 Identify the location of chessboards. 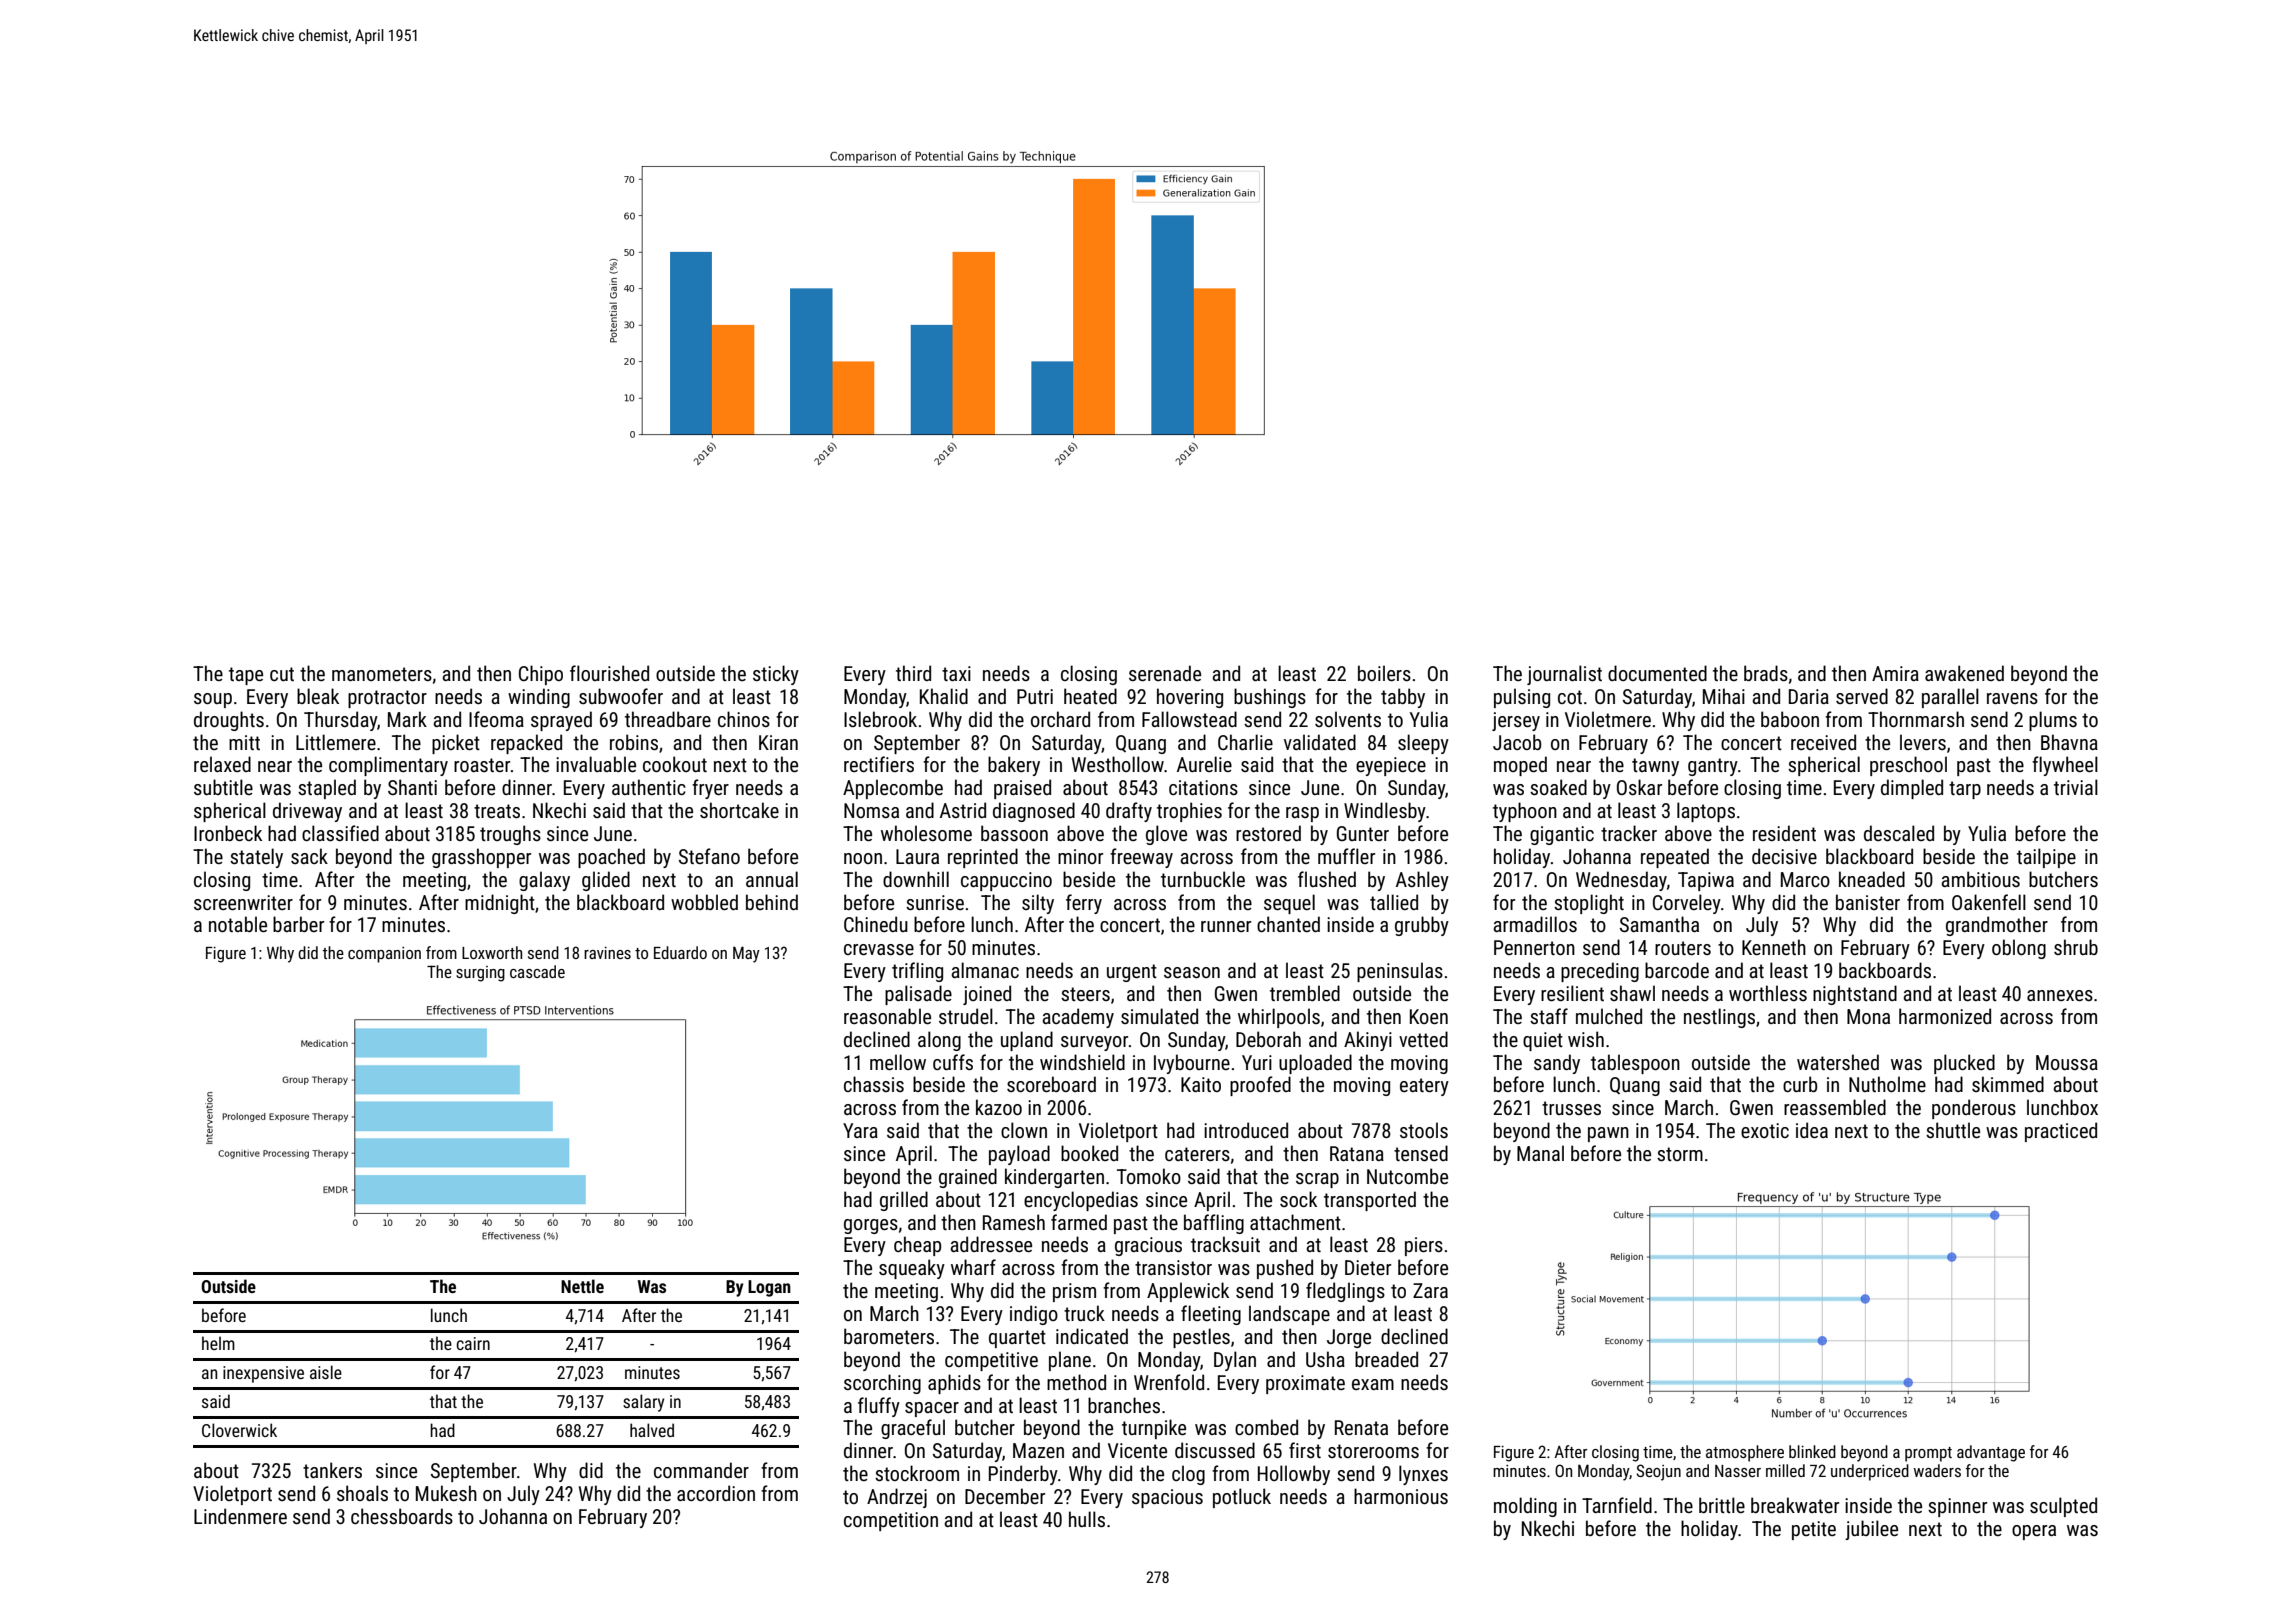
(402, 1516).
